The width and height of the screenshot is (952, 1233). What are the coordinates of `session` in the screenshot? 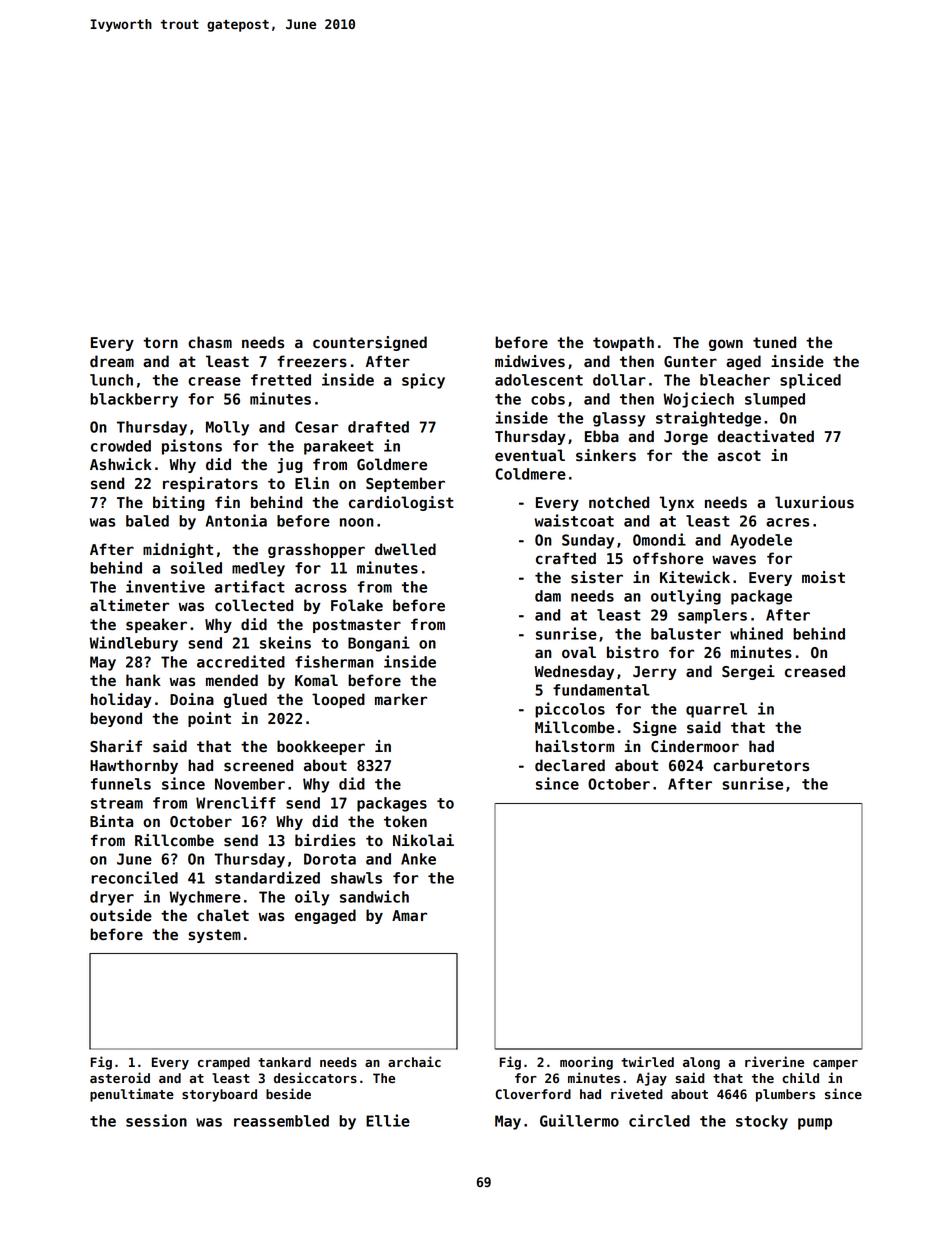 It's located at (156, 1120).
